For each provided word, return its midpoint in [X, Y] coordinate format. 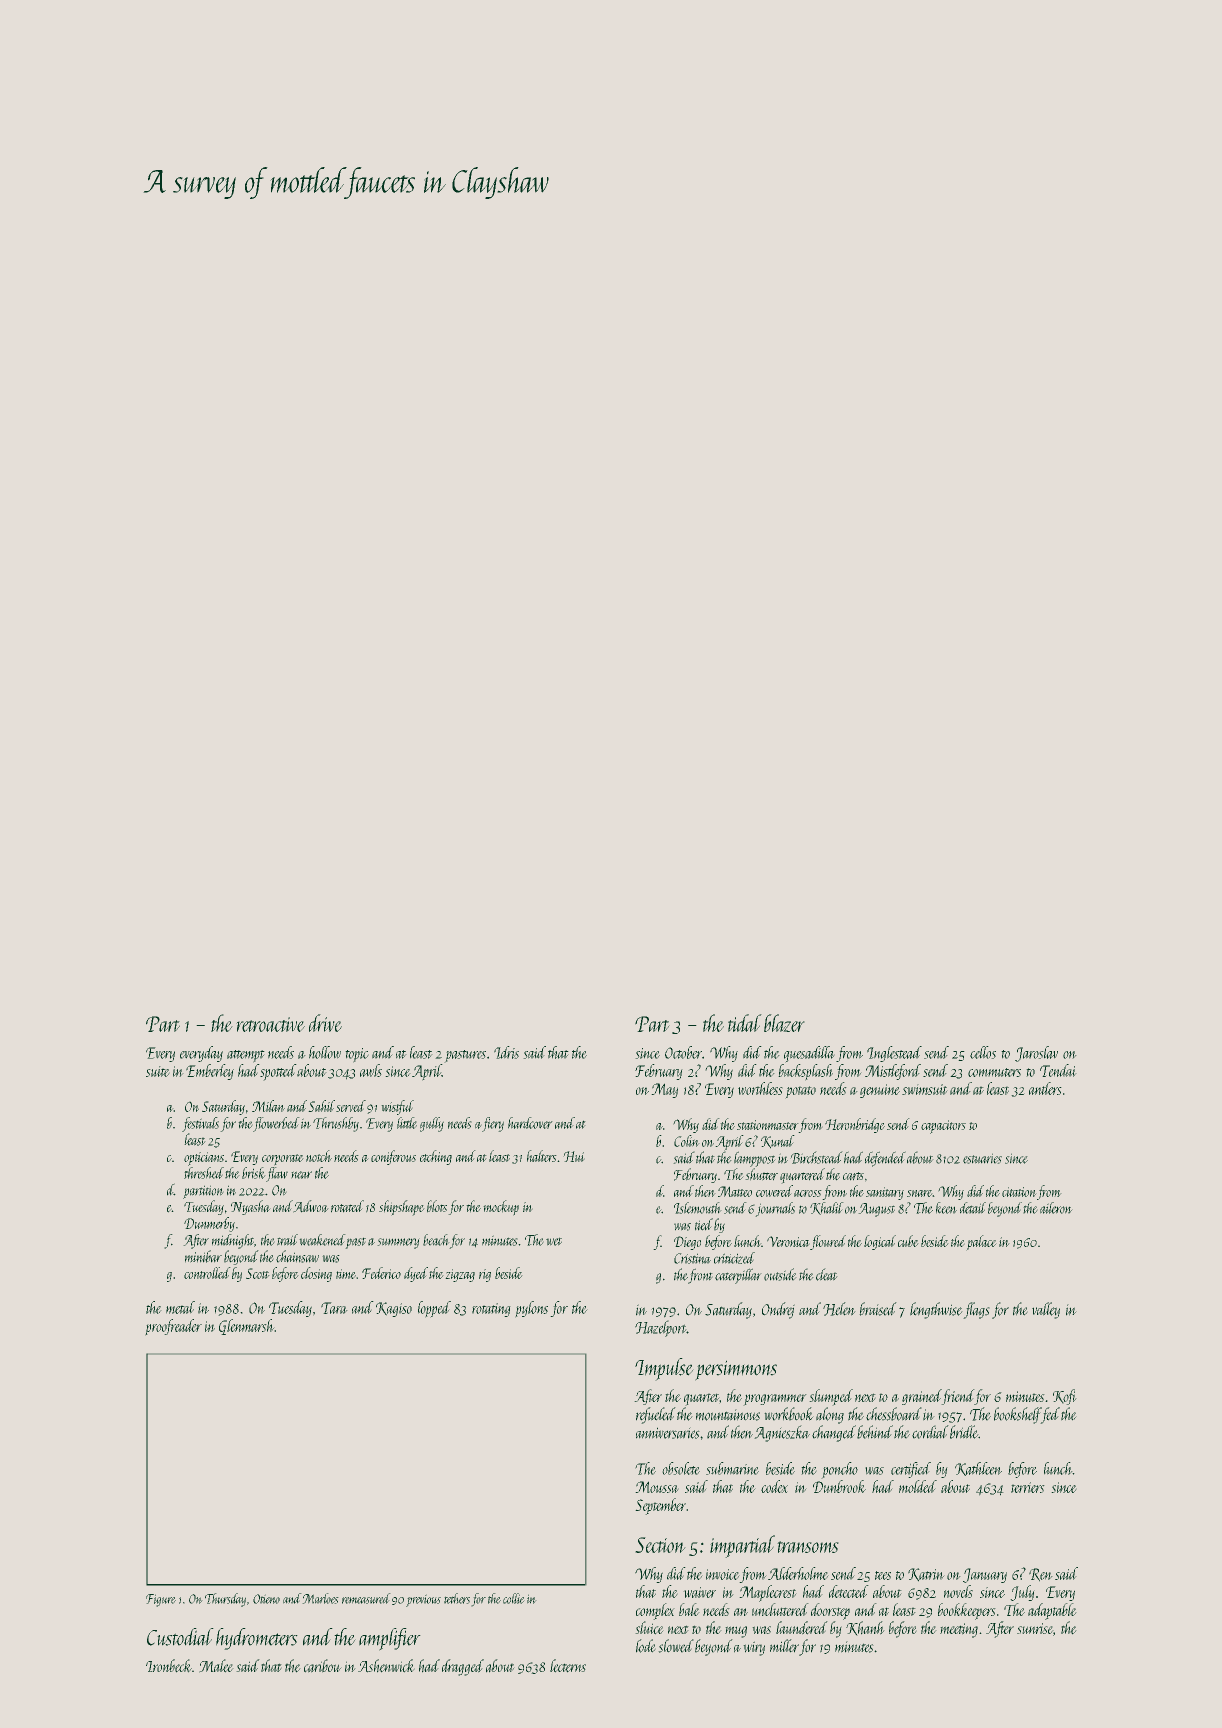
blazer [784, 1023]
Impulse [664, 1369]
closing [316, 1274]
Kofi [1064, 1397]
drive [325, 1023]
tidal [744, 1023]
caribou [322, 1665]
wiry [754, 1649]
